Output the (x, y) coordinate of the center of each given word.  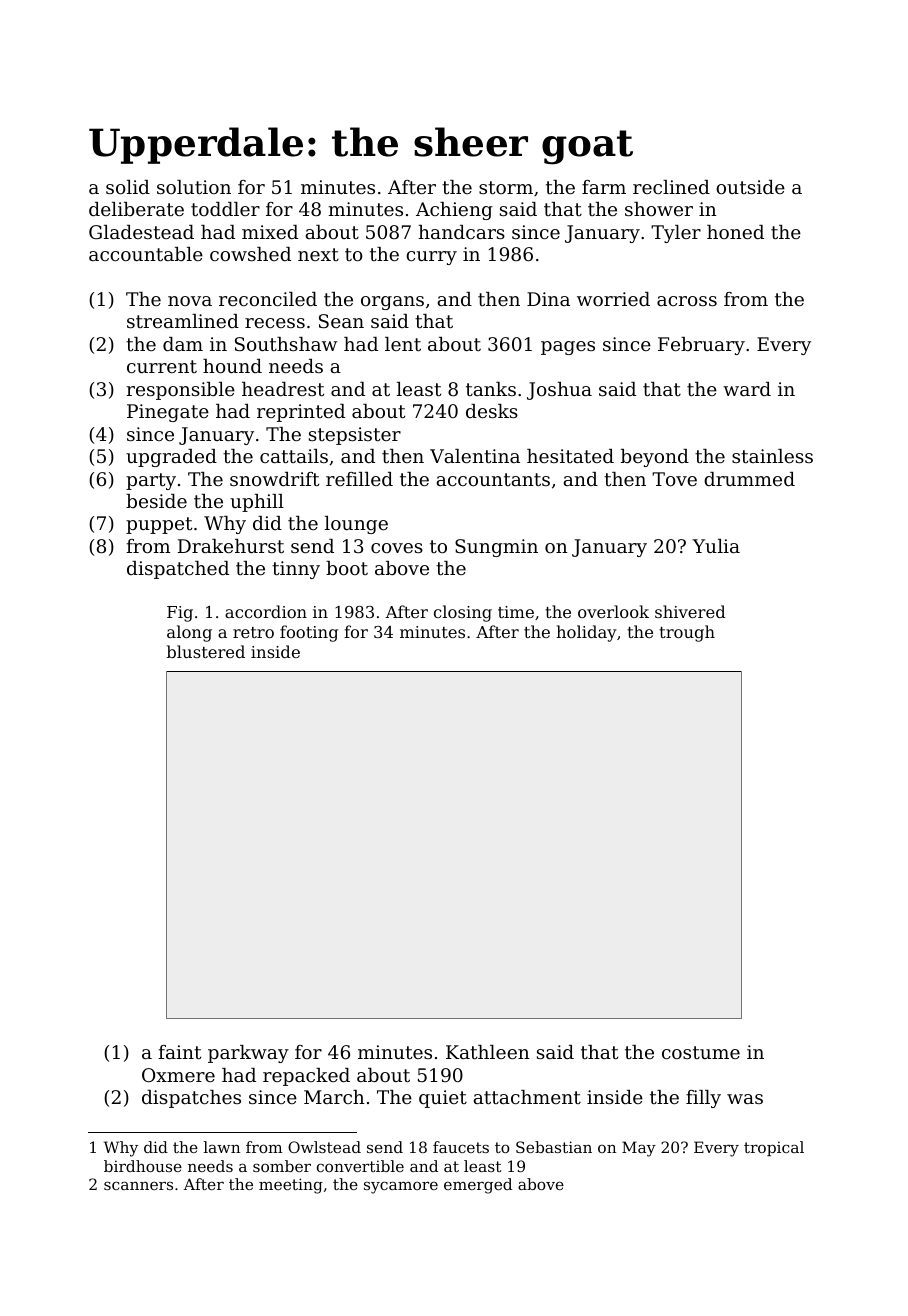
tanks (491, 389)
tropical (774, 1148)
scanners (138, 1185)
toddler (225, 209)
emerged (478, 1186)
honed (735, 232)
